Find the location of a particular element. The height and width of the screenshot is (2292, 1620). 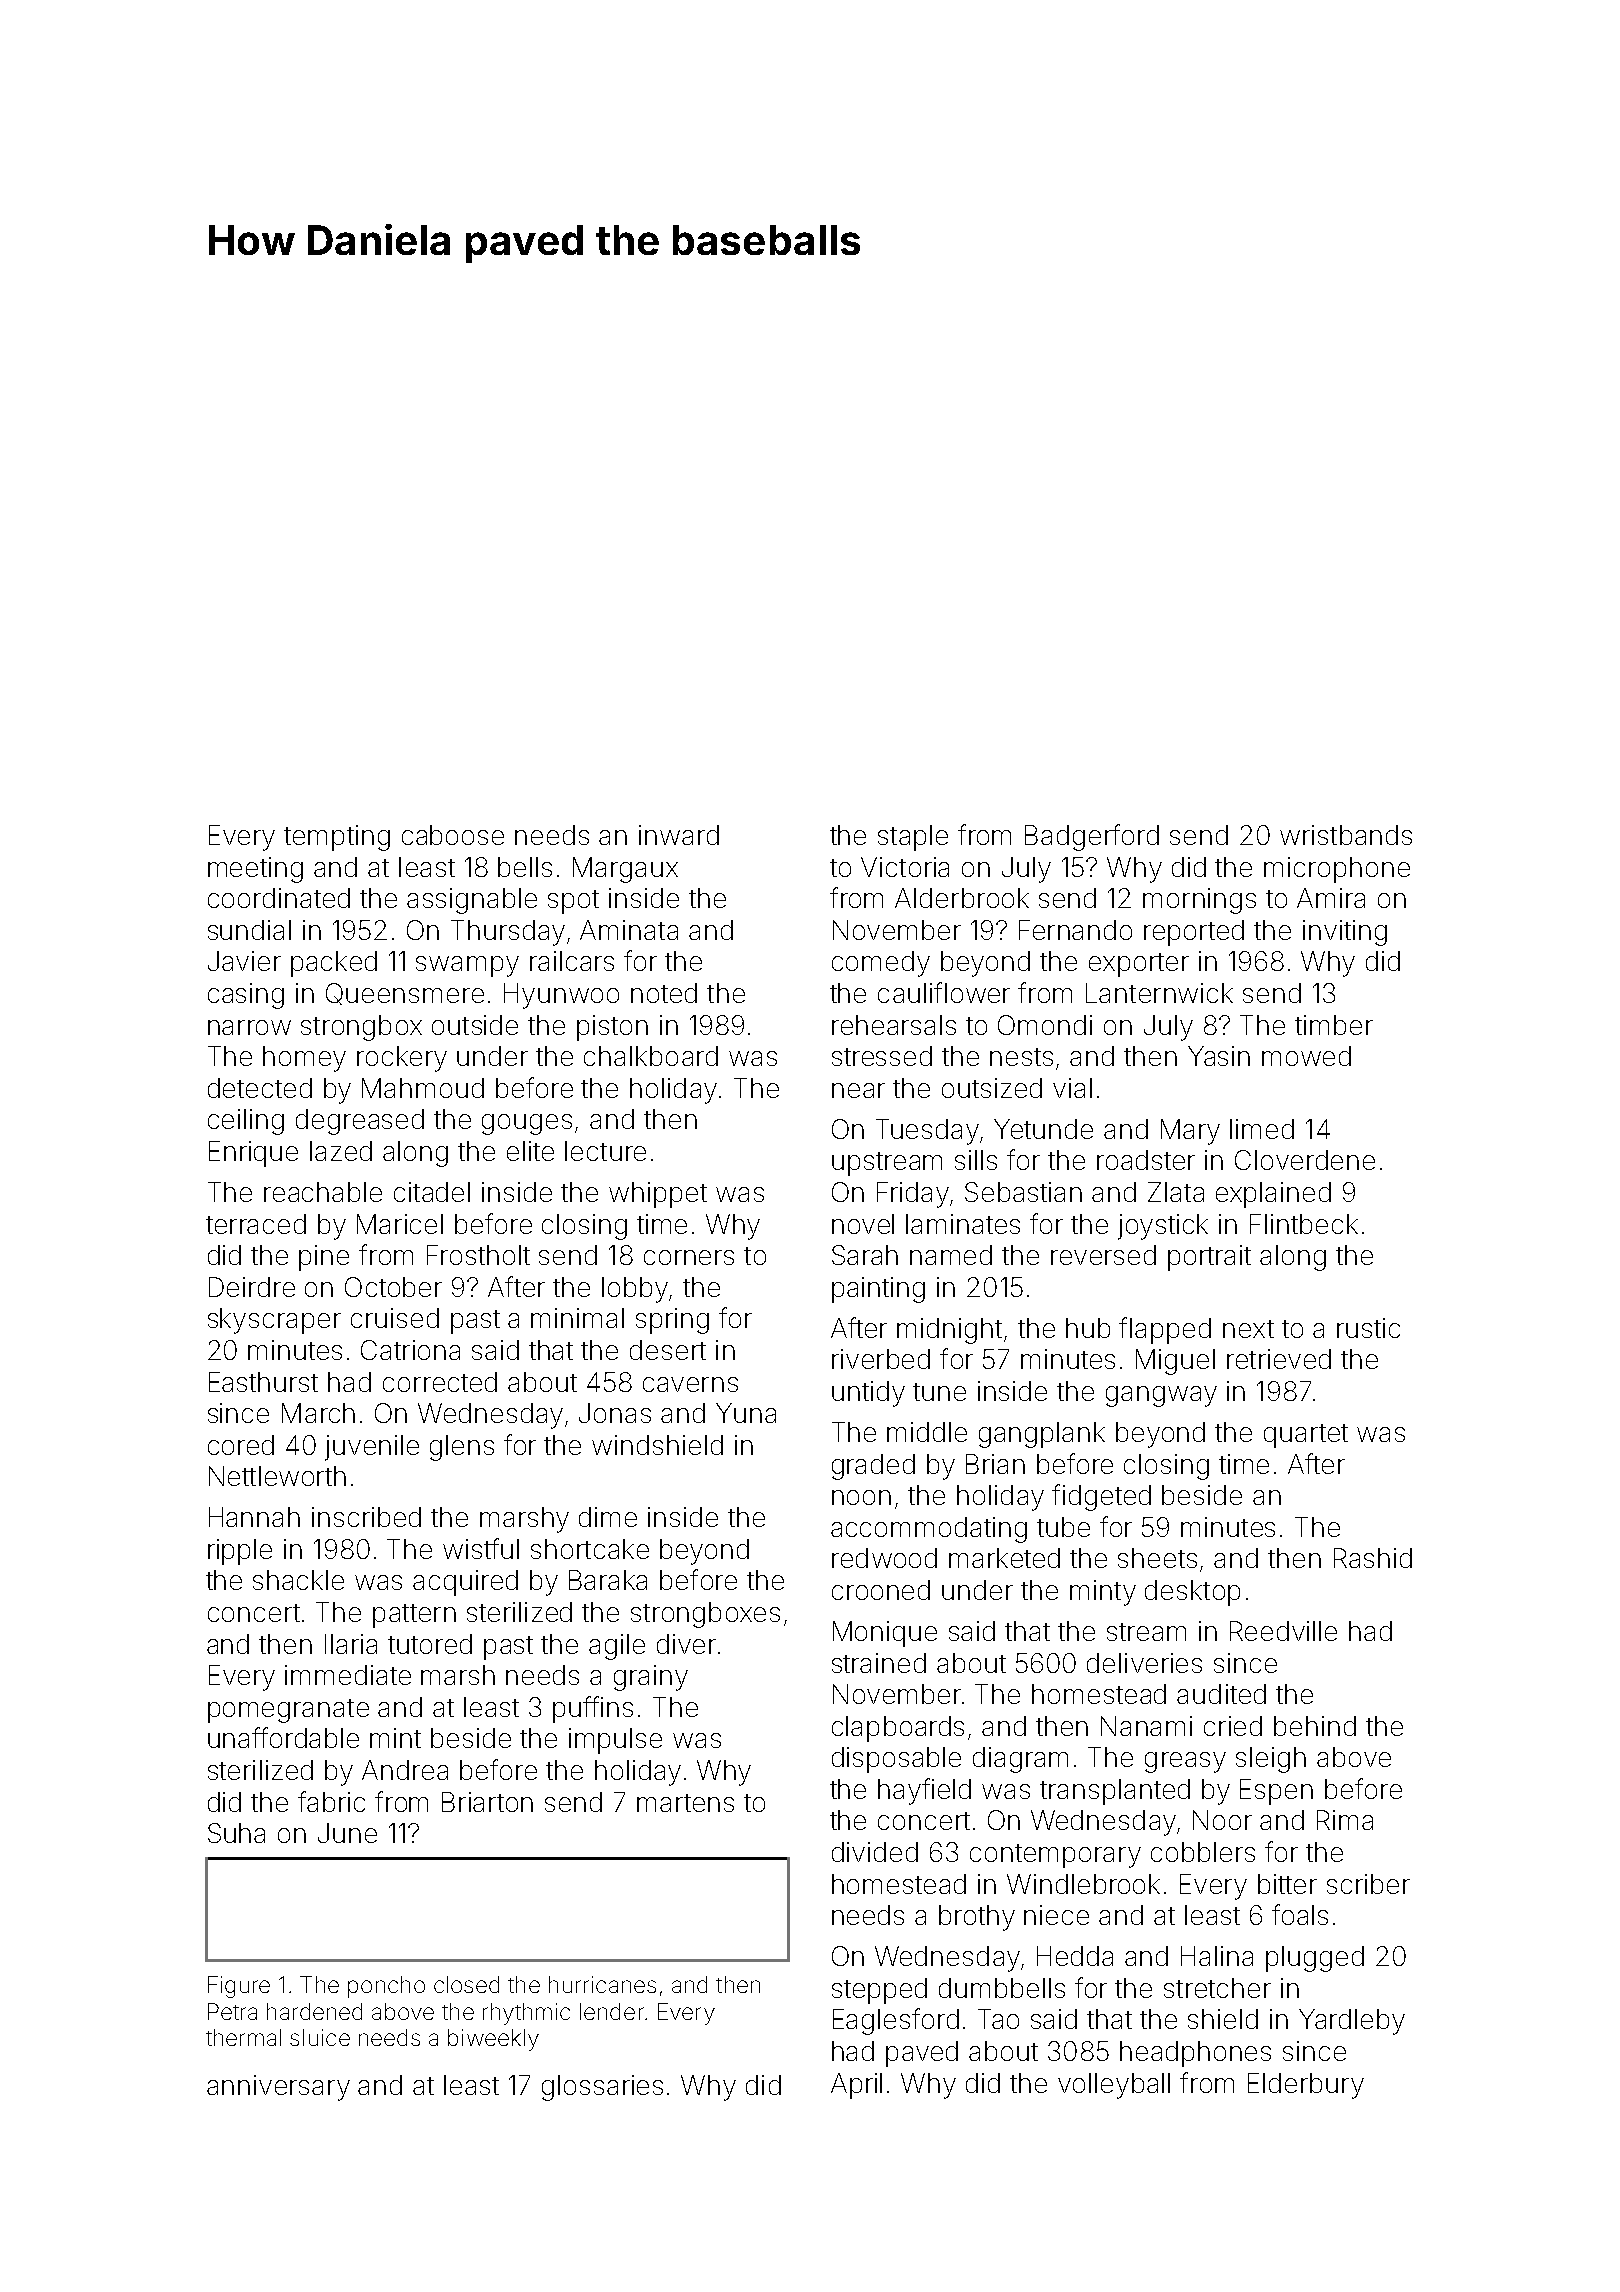

inward is located at coordinates (679, 835).
